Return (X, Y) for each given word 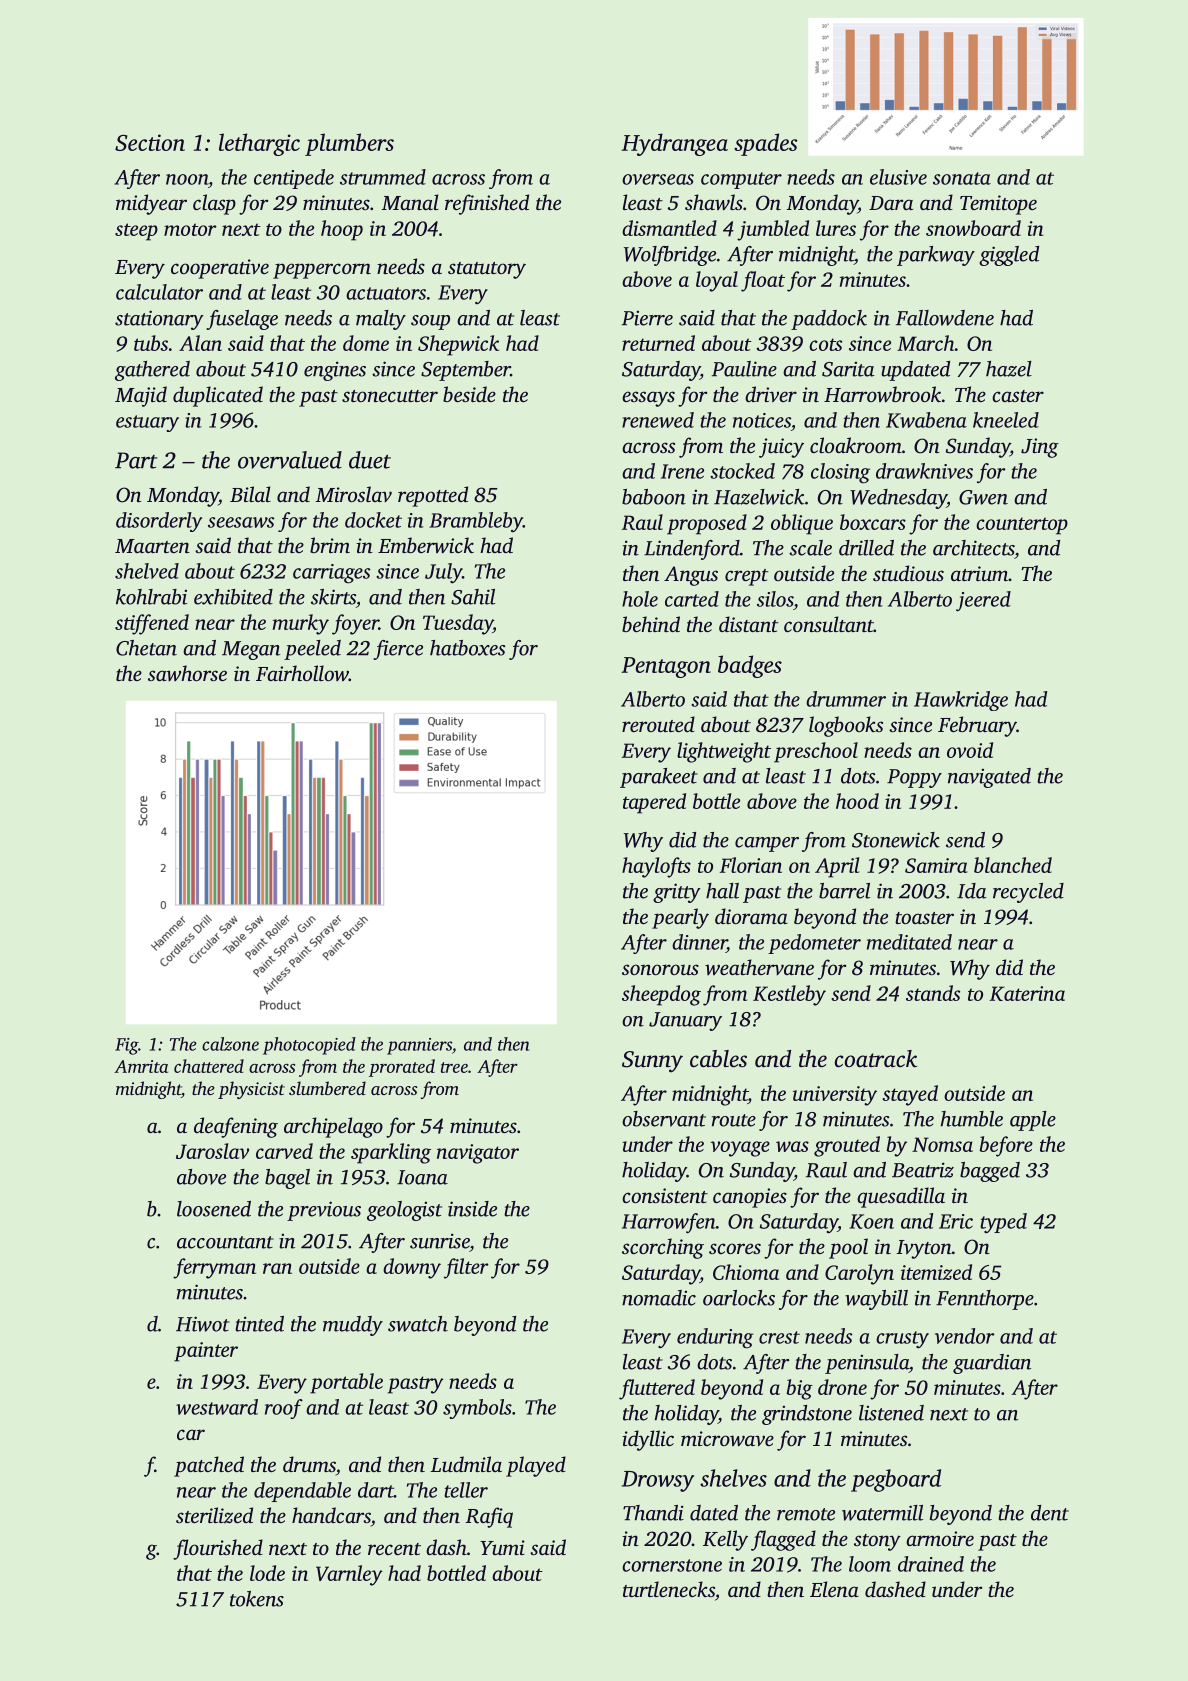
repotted (433, 496)
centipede (294, 179)
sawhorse (187, 673)
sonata (962, 178)
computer (741, 180)
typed (1003, 1223)
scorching (663, 1248)
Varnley (349, 1575)
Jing (1040, 448)
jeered (983, 601)
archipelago (333, 1127)
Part (136, 460)
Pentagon (666, 667)
